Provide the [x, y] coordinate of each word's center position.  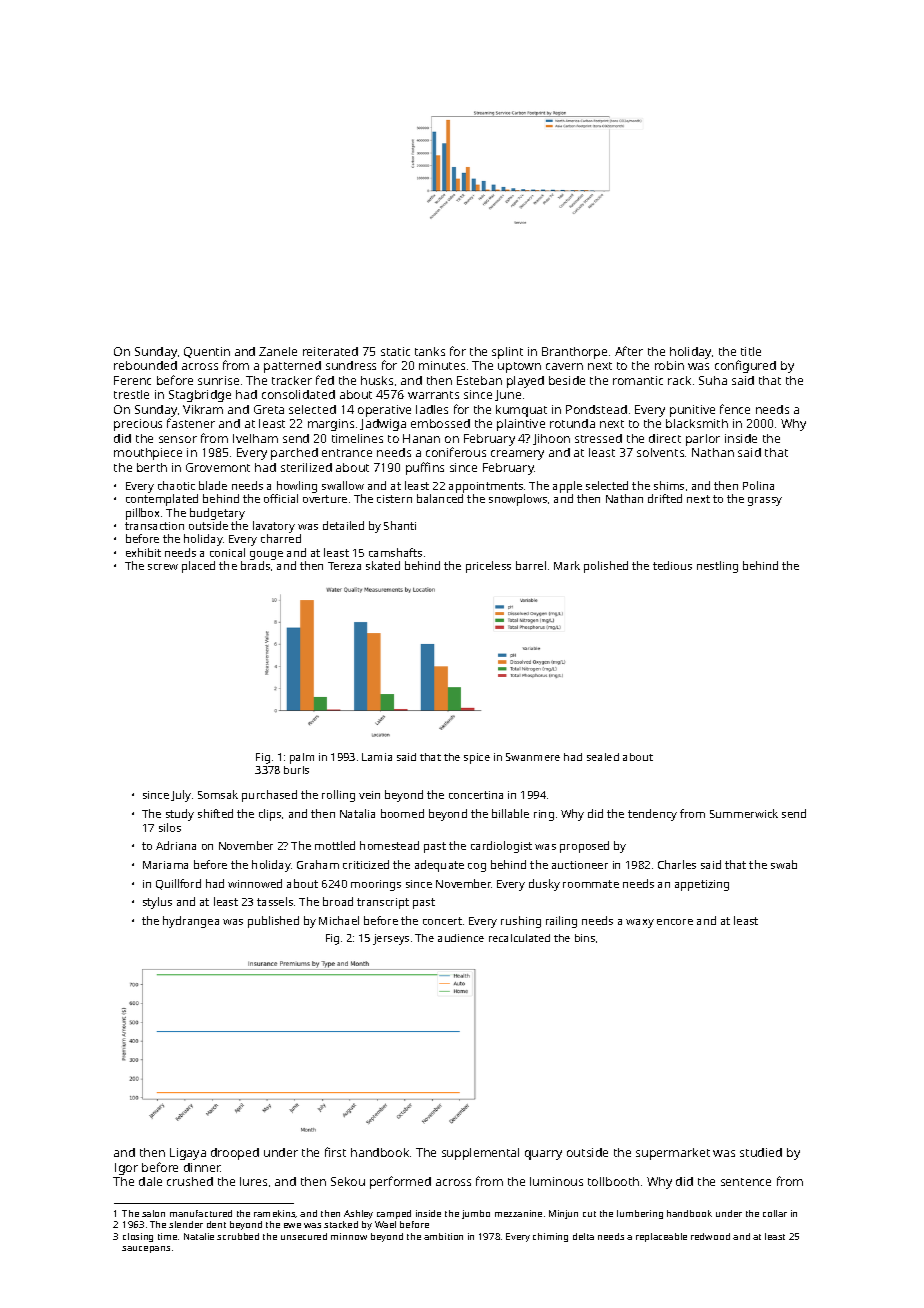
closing [138, 1237]
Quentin [207, 352]
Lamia [377, 757]
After [629, 351]
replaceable [661, 1237]
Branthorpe [574, 353]
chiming [550, 1237]
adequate [439, 866]
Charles [677, 864]
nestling [717, 567]
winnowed [255, 883]
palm [302, 758]
